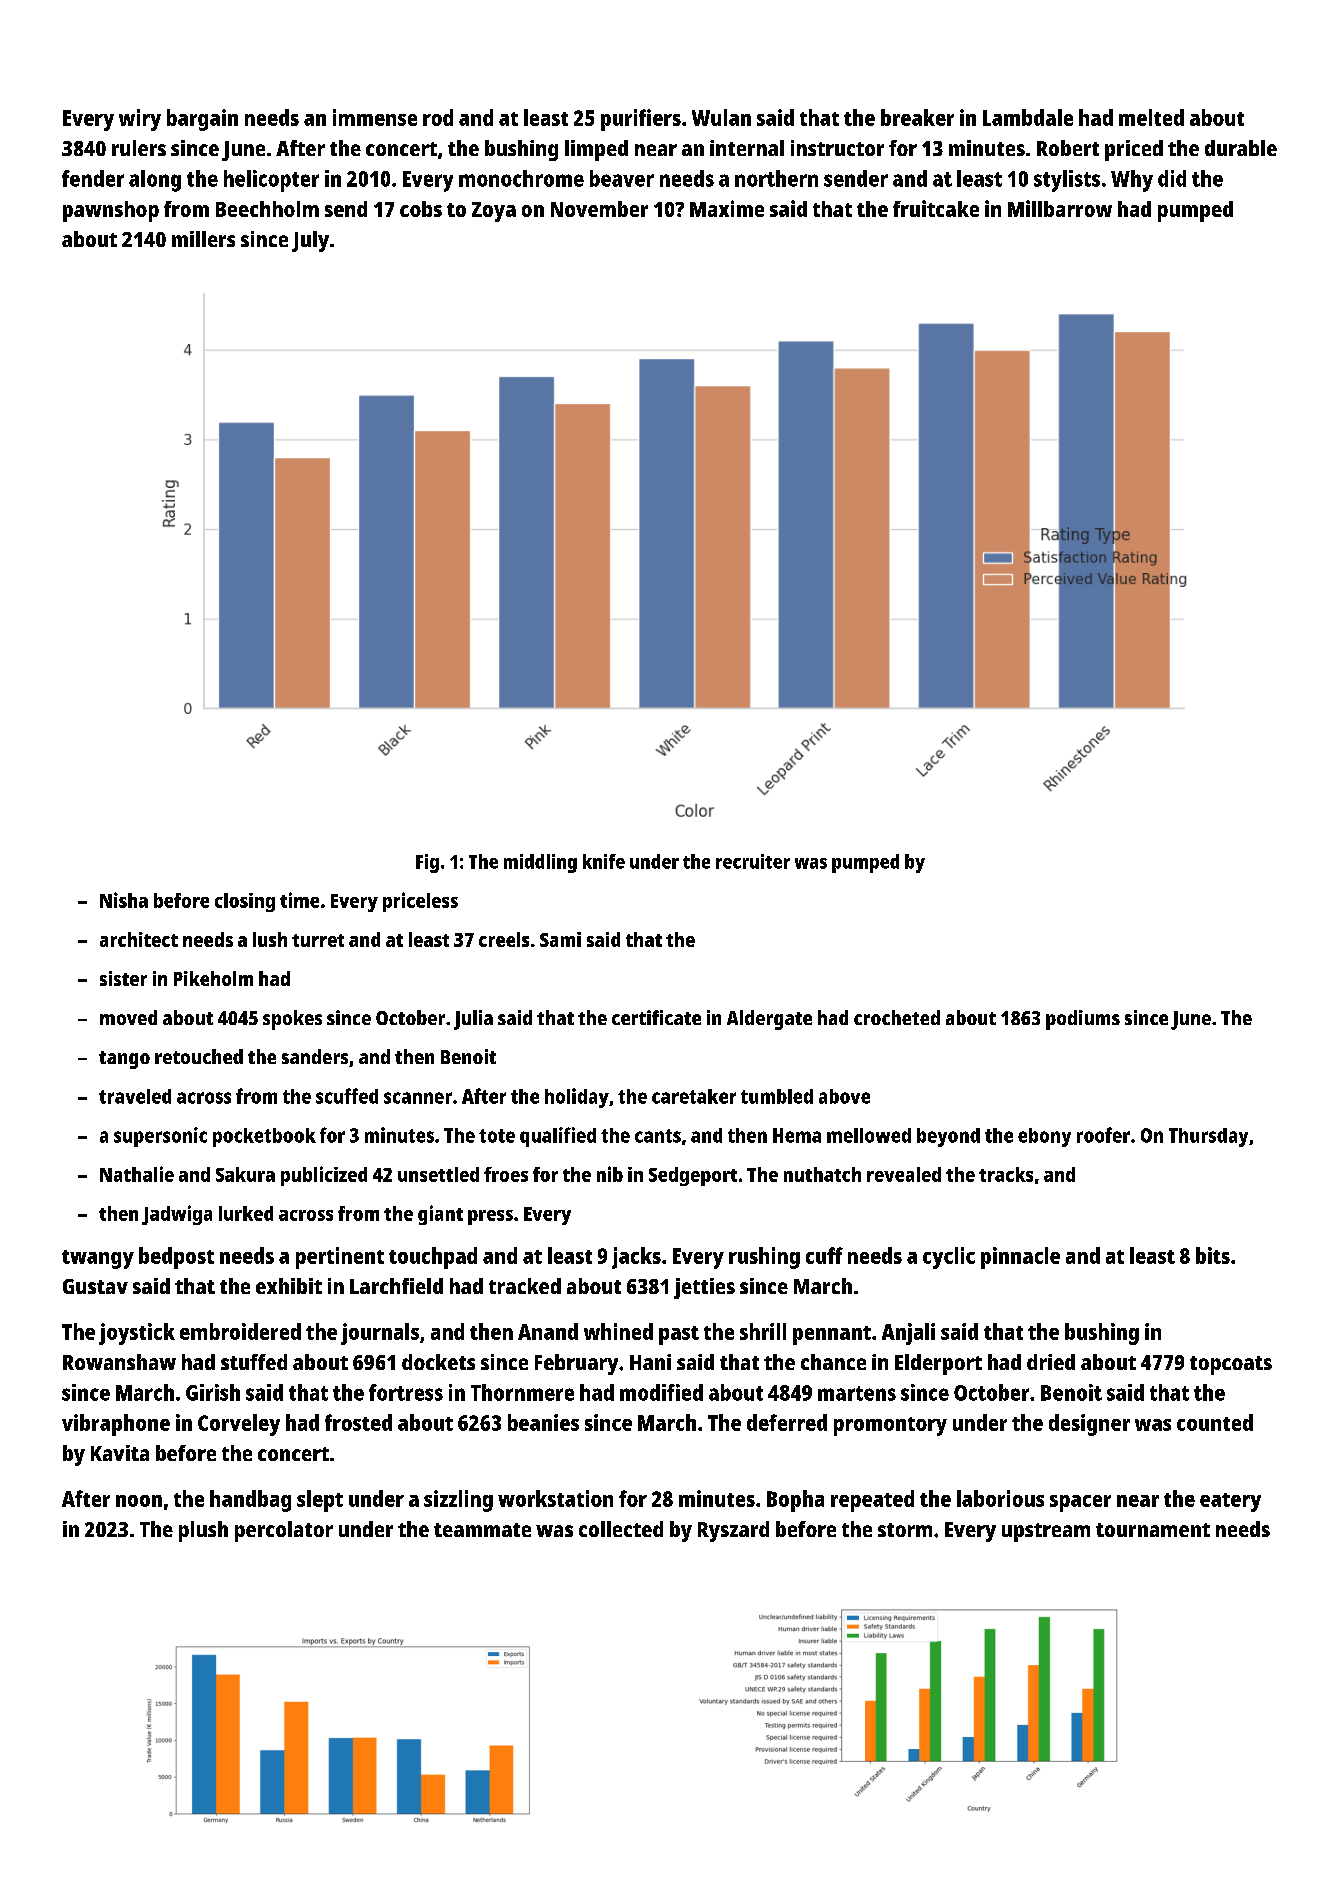  I want to click on sister, so click(123, 978).
